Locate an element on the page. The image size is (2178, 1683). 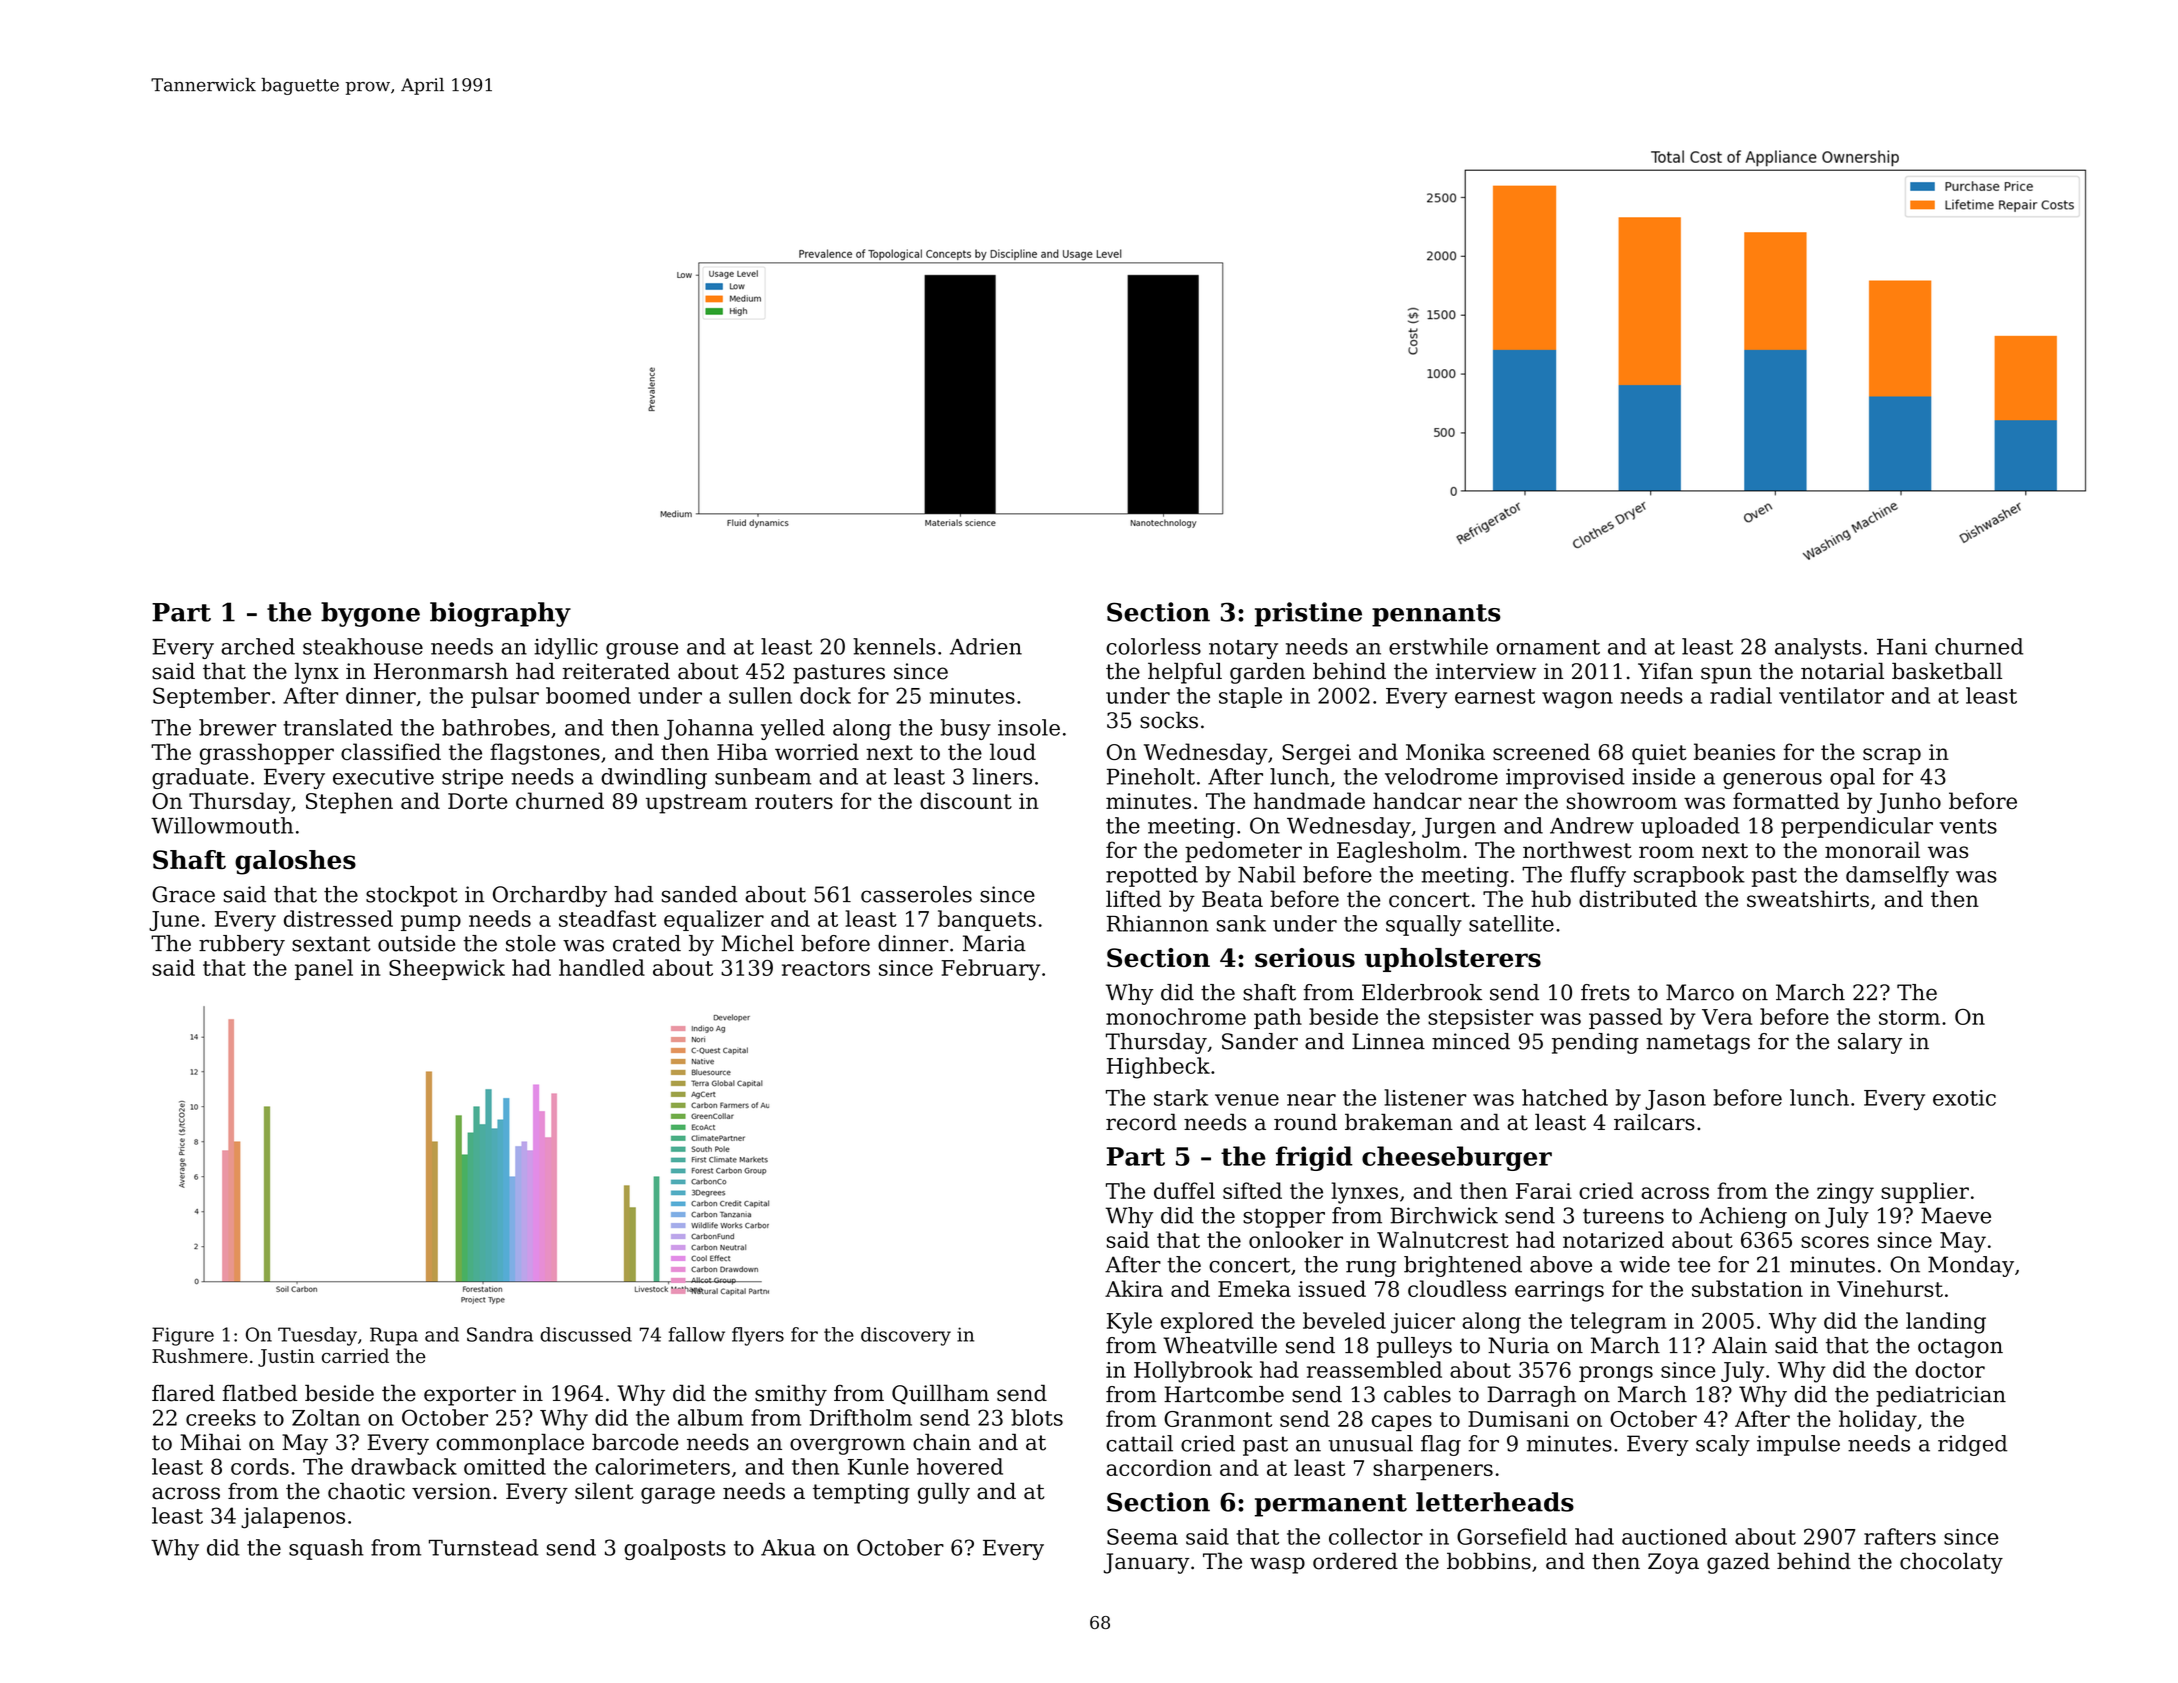
Sheepwick is located at coordinates (447, 969).
